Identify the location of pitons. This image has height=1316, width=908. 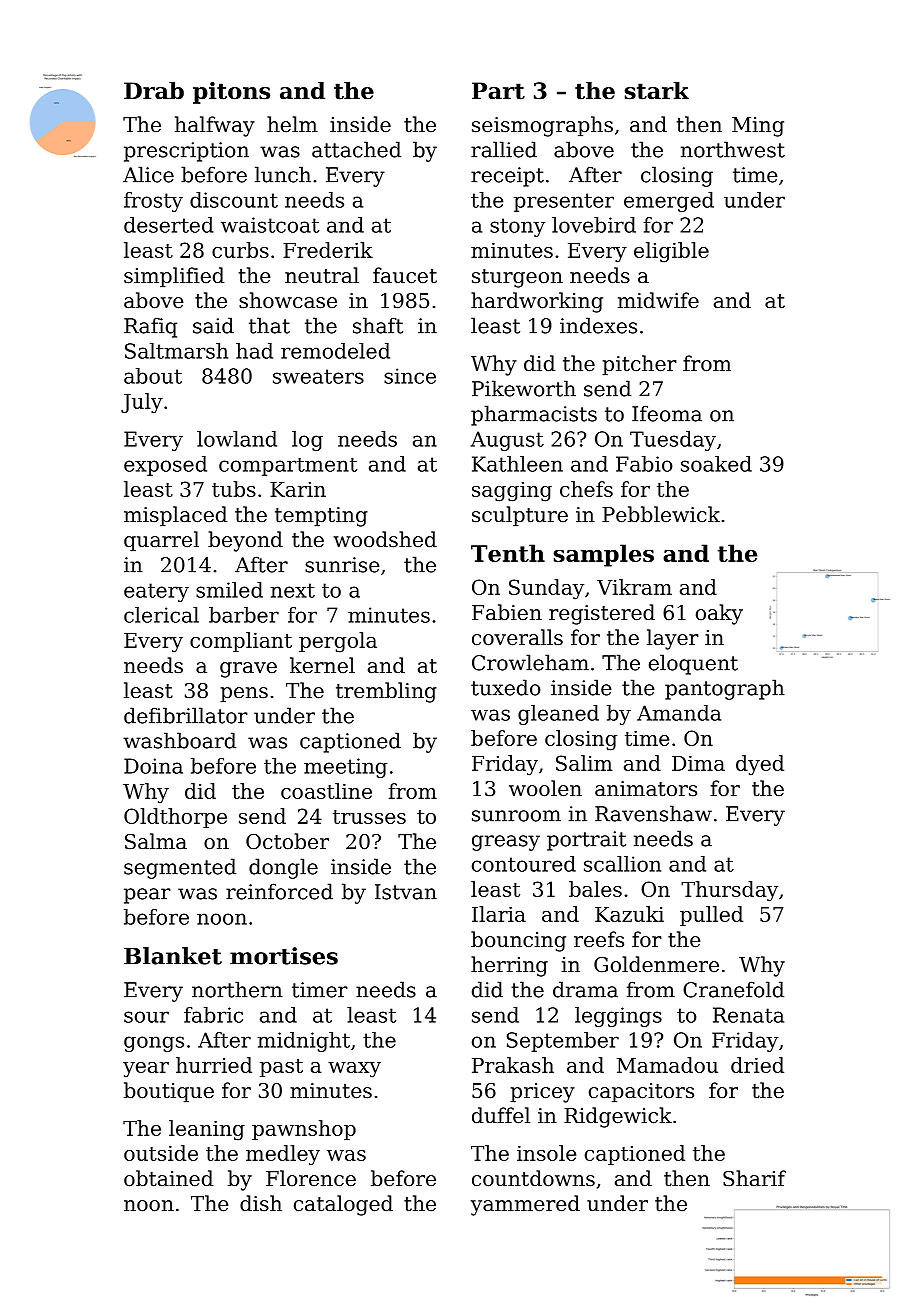
(231, 93).
